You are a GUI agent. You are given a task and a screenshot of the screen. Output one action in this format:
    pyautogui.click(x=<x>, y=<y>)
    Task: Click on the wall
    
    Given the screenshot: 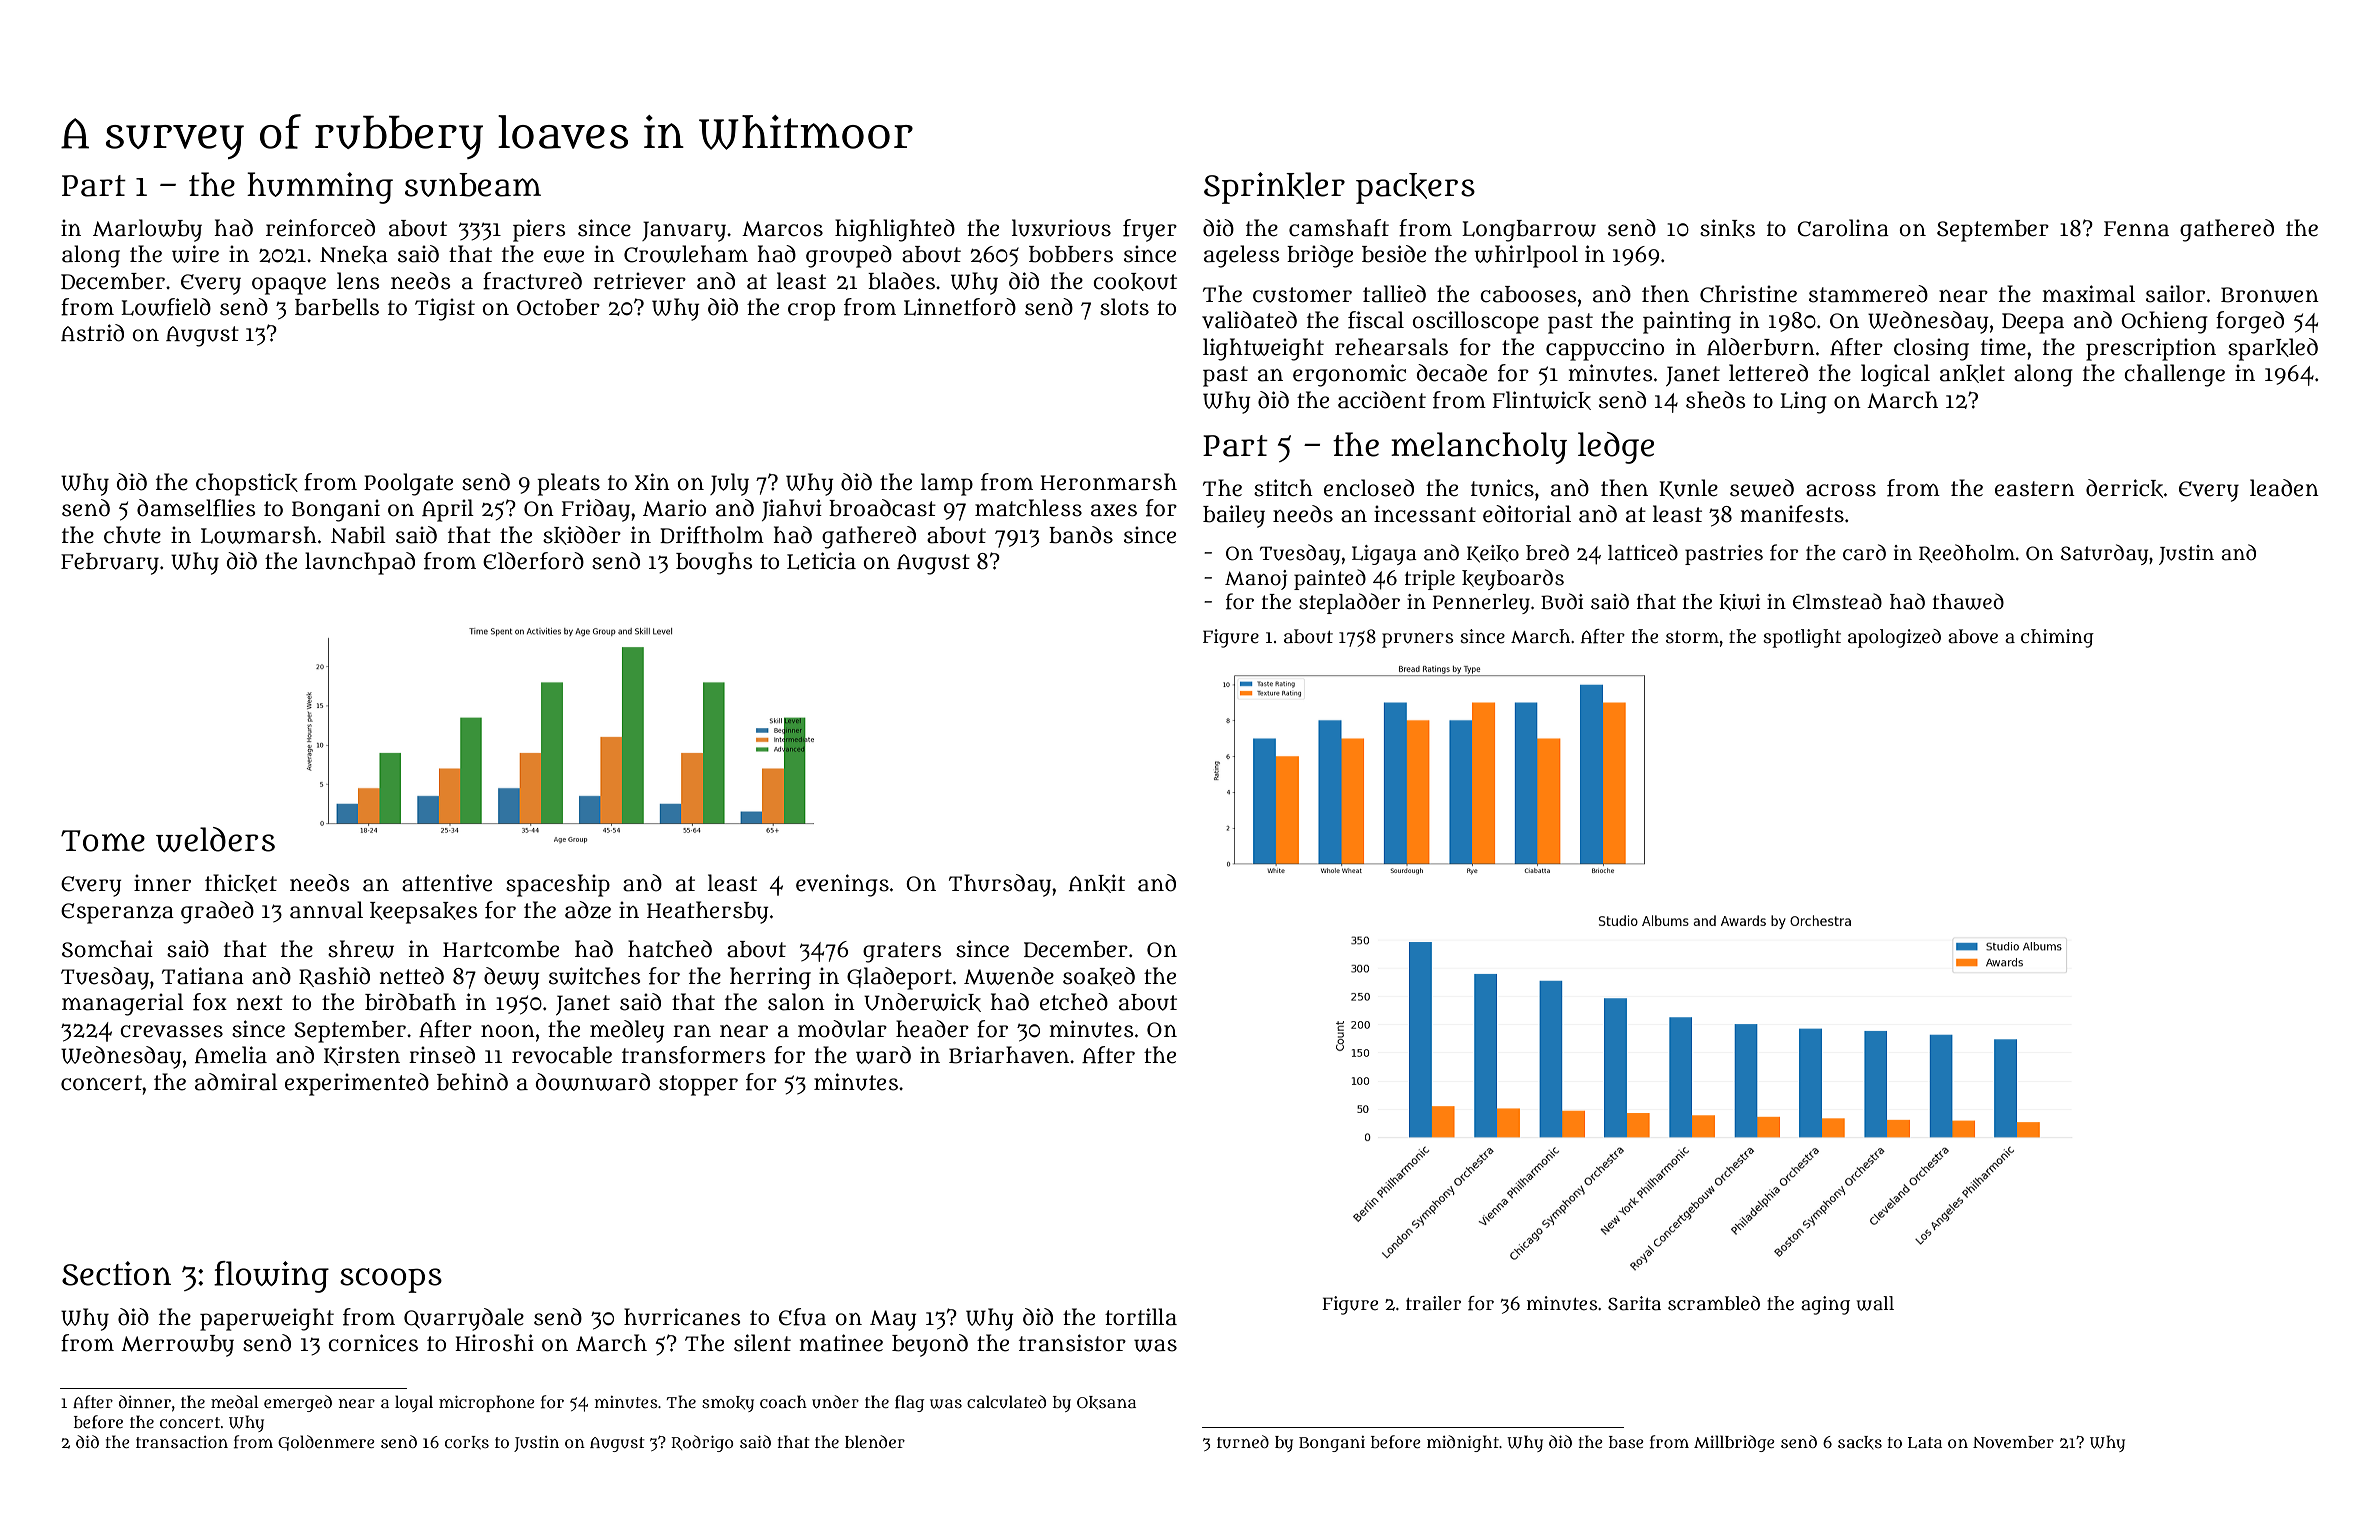 What is the action you would take?
    pyautogui.click(x=1875, y=1303)
